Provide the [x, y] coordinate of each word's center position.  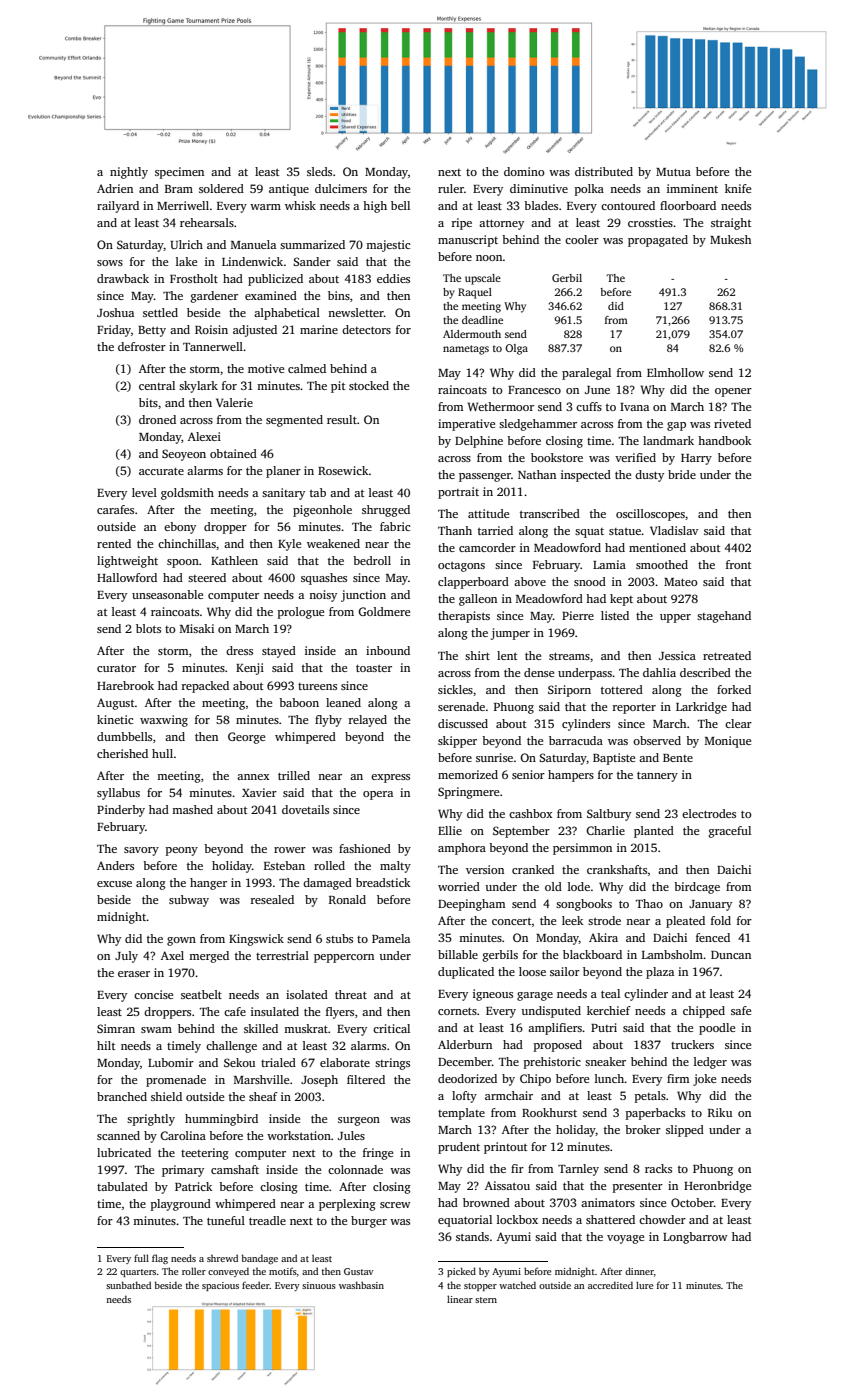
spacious [220, 1286]
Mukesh [730, 239]
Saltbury [609, 815]
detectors [366, 329]
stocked [369, 385]
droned [157, 419]
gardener [214, 297]
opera [378, 795]
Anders [115, 865]
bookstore [557, 457]
